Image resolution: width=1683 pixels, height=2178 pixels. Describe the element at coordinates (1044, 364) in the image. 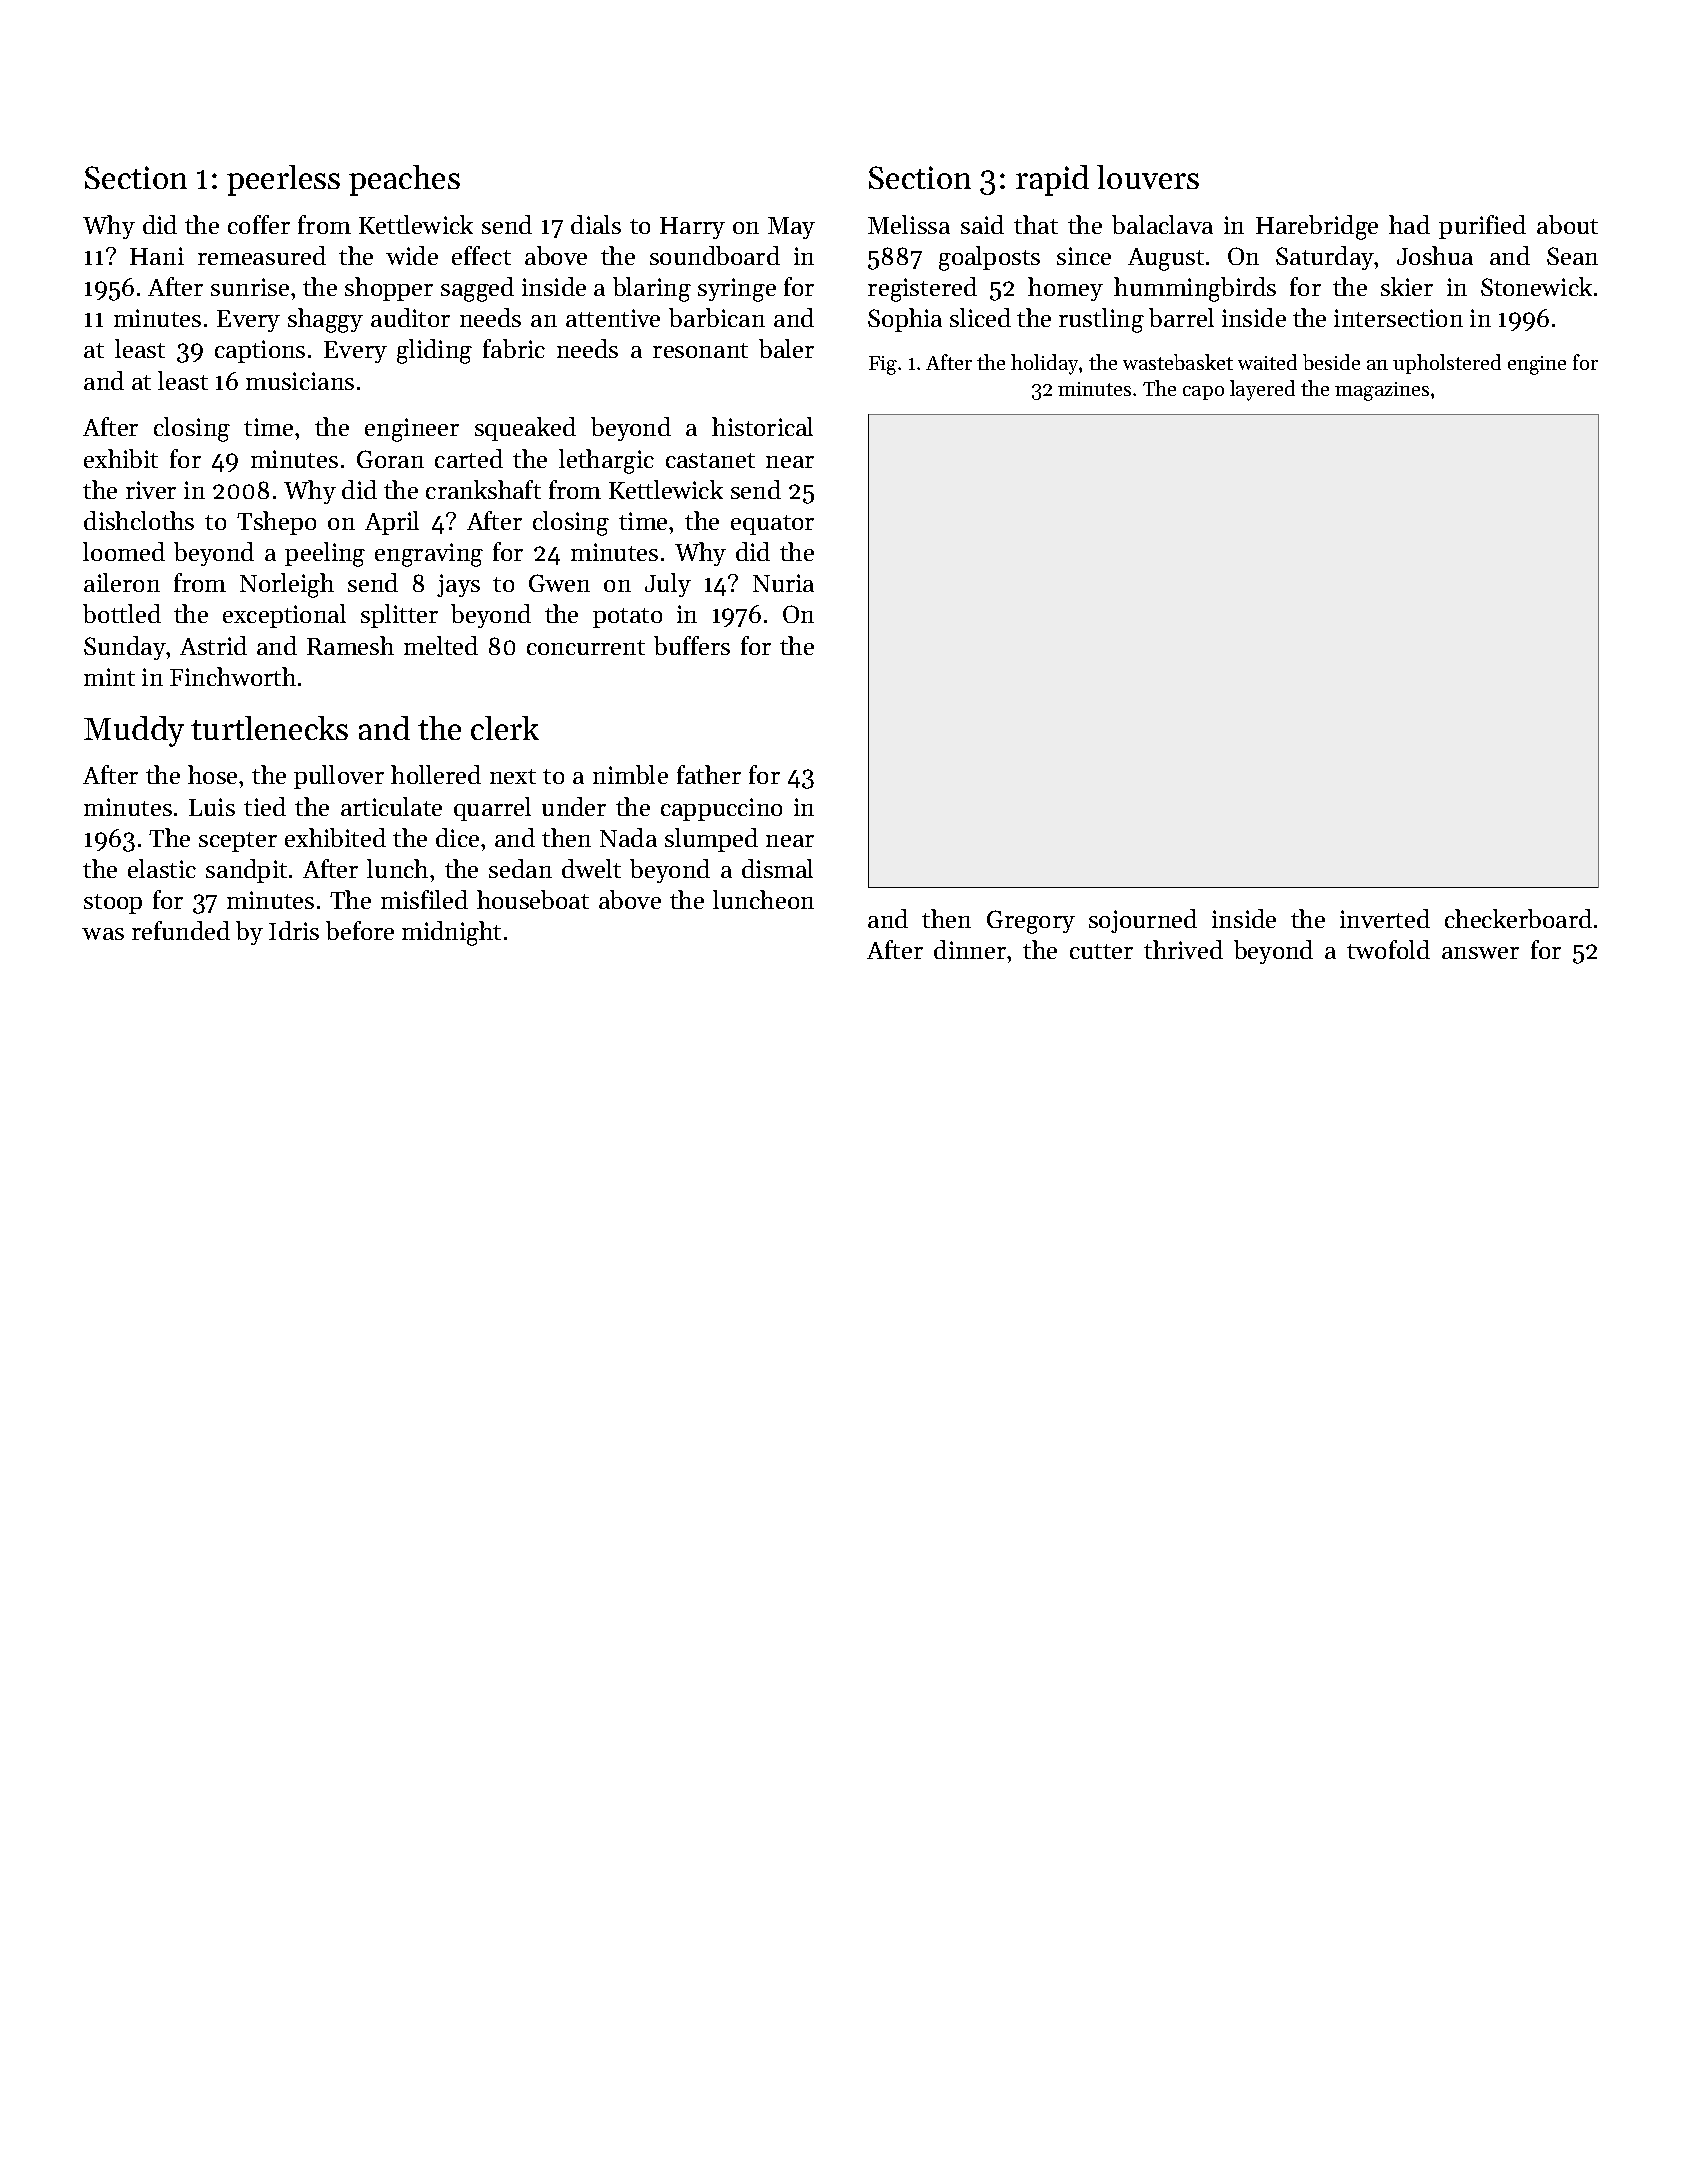

I see `holiday` at that location.
